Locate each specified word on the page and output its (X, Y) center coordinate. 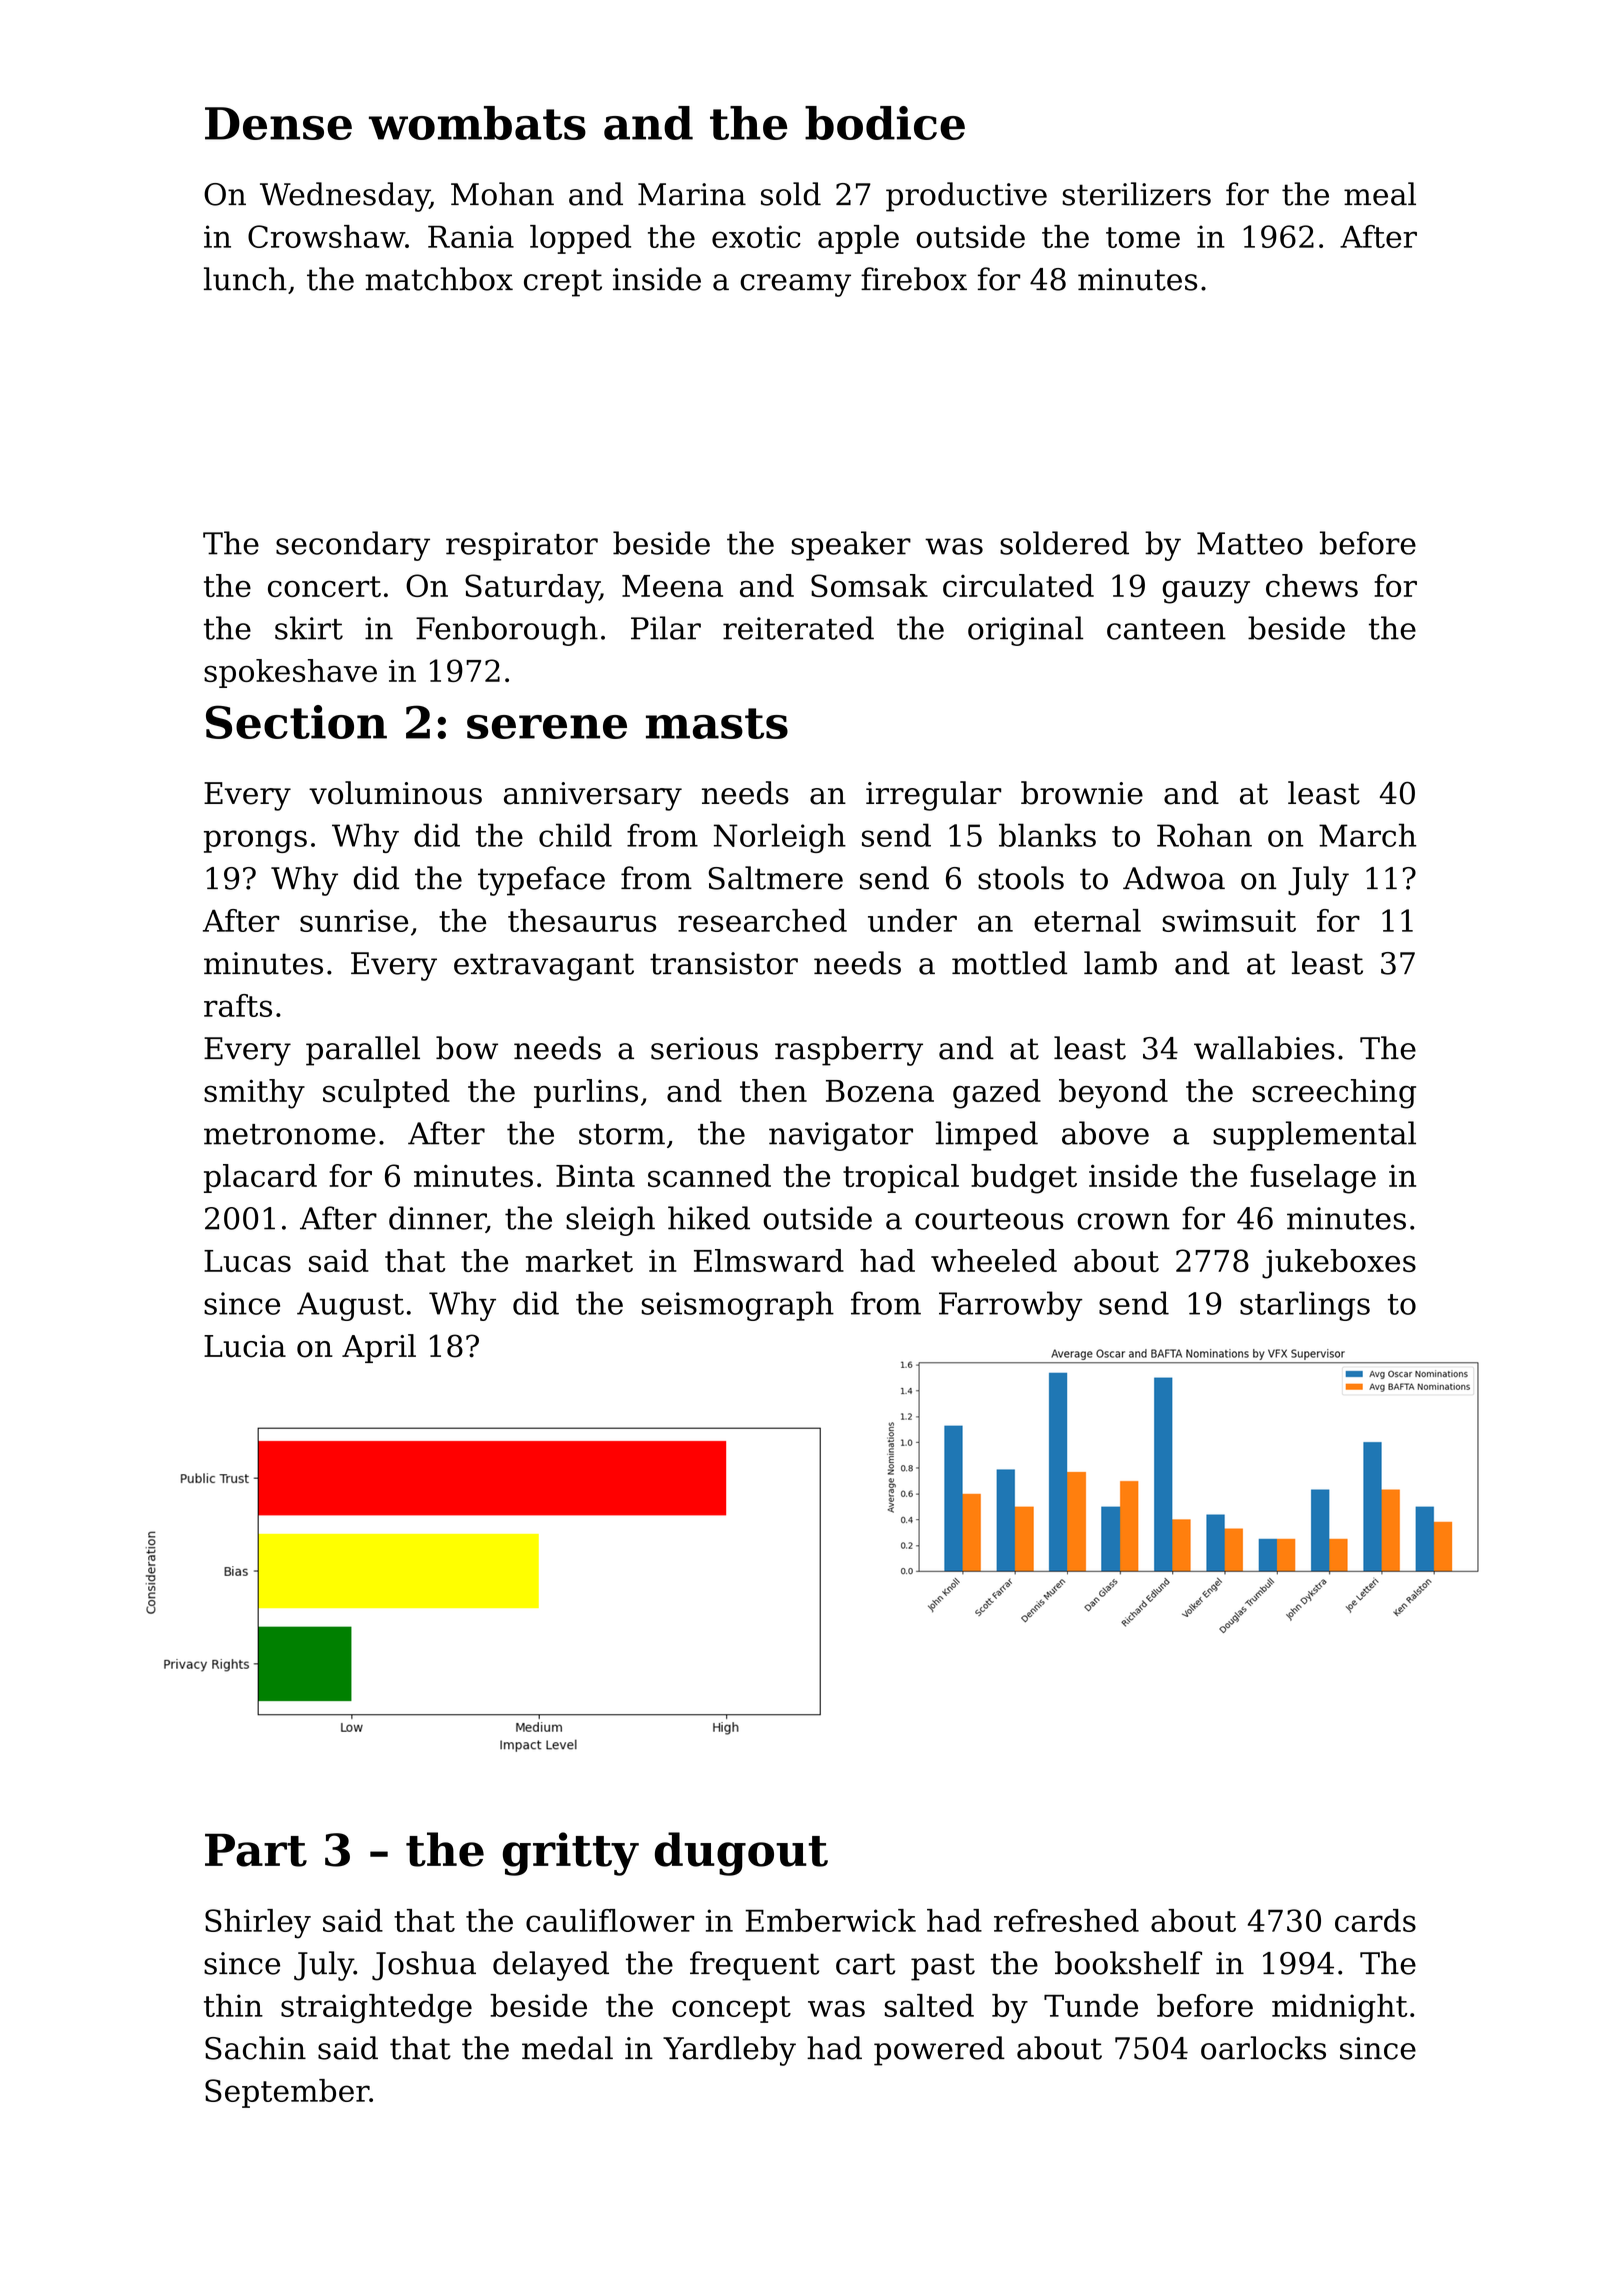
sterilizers (1137, 194)
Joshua (424, 1966)
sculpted (386, 1093)
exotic (756, 236)
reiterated (798, 628)
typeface (541, 881)
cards (1375, 1920)
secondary (353, 546)
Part (256, 1850)
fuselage (1313, 1179)
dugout (741, 1854)
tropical (901, 1178)
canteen (1166, 629)
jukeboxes (1339, 1264)
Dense (278, 123)
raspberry (849, 1051)
